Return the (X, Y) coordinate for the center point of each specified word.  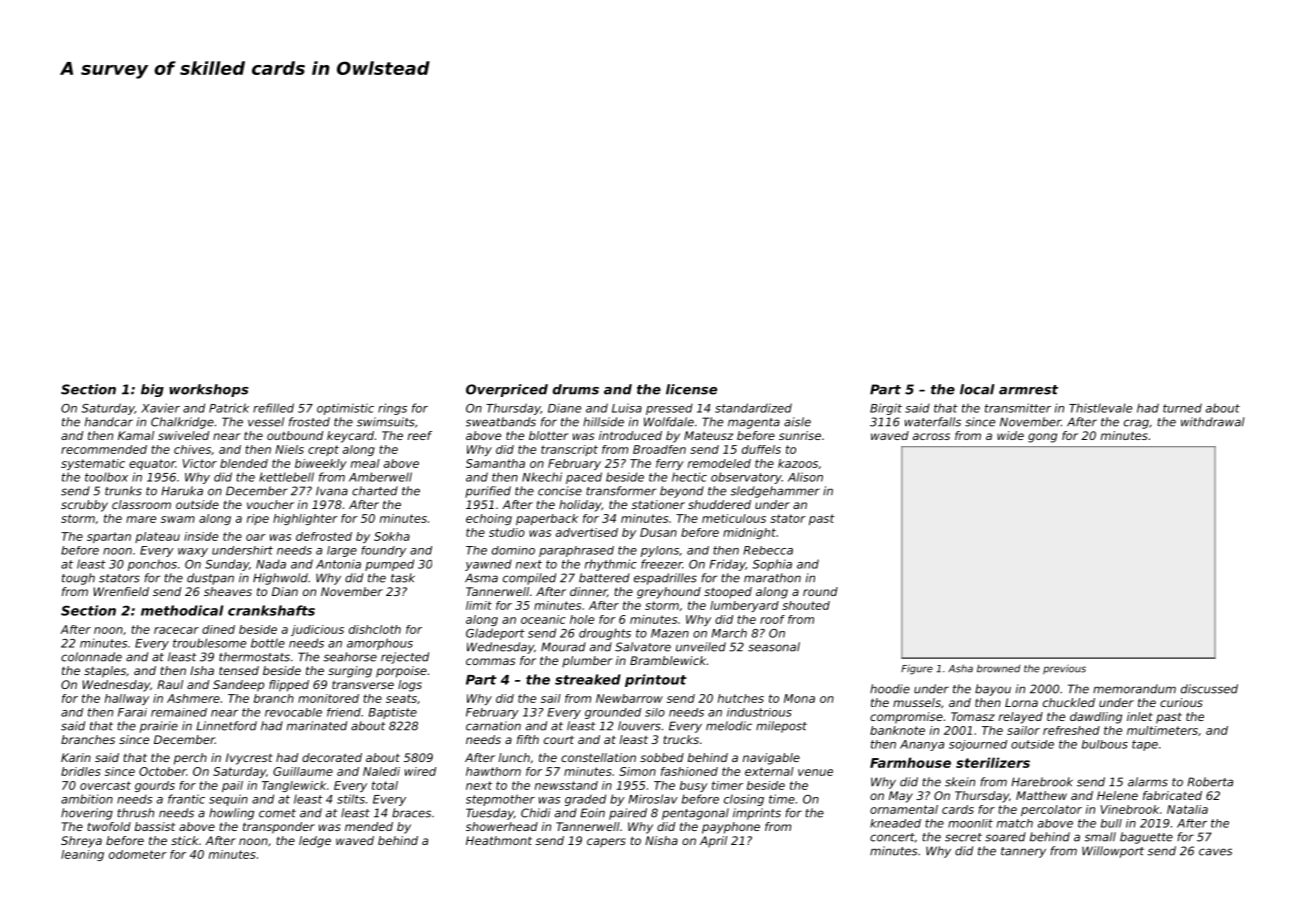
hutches (741, 698)
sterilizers (993, 762)
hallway (127, 699)
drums (576, 389)
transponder (279, 828)
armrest (1028, 390)
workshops (209, 390)
